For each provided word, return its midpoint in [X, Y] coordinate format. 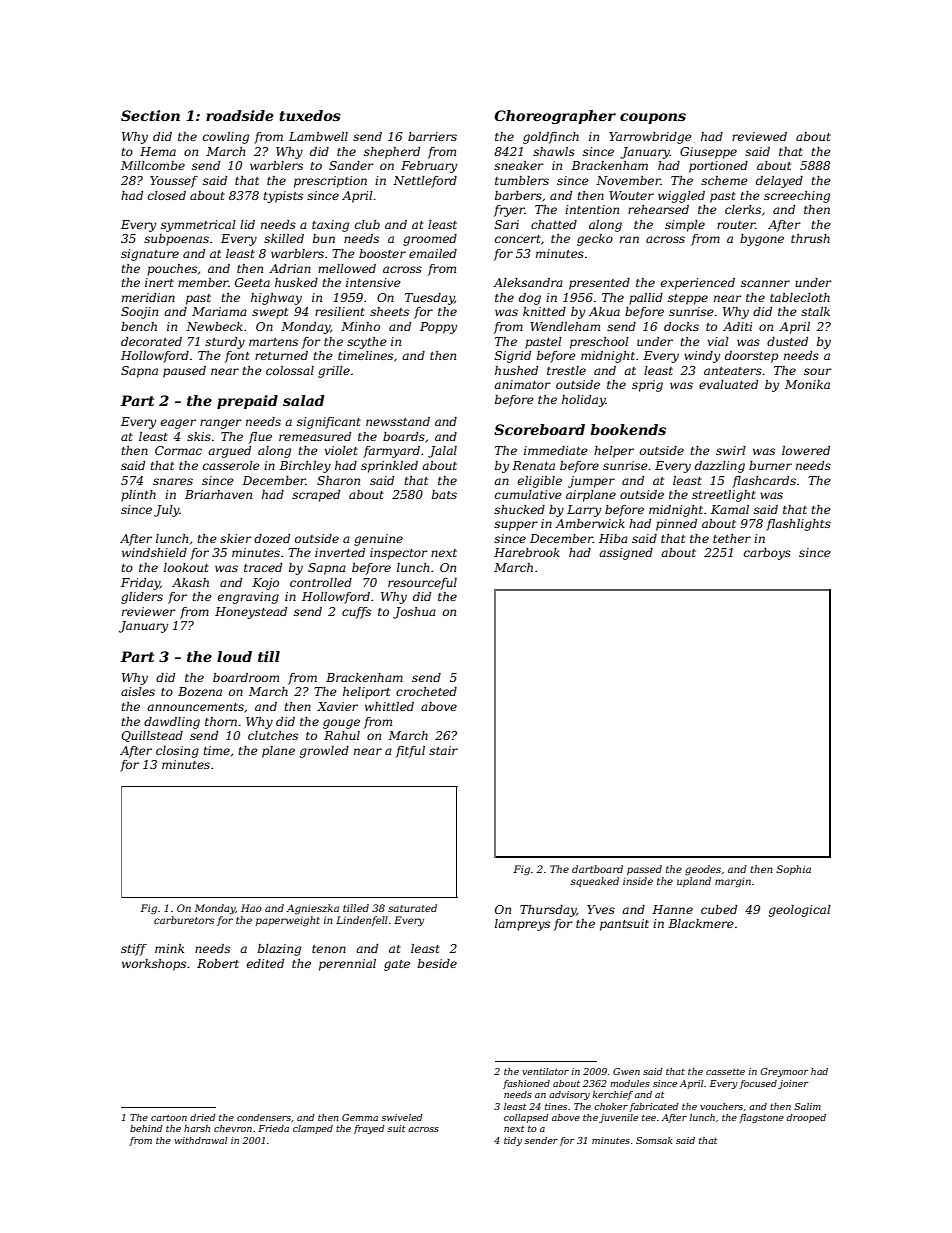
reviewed [759, 136]
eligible [540, 482]
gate [397, 965]
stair [443, 750]
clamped [313, 1129]
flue [260, 438]
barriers [432, 136]
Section [150, 115]
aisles [138, 691]
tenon [329, 949]
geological [800, 911]
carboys [767, 554]
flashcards [764, 482]
